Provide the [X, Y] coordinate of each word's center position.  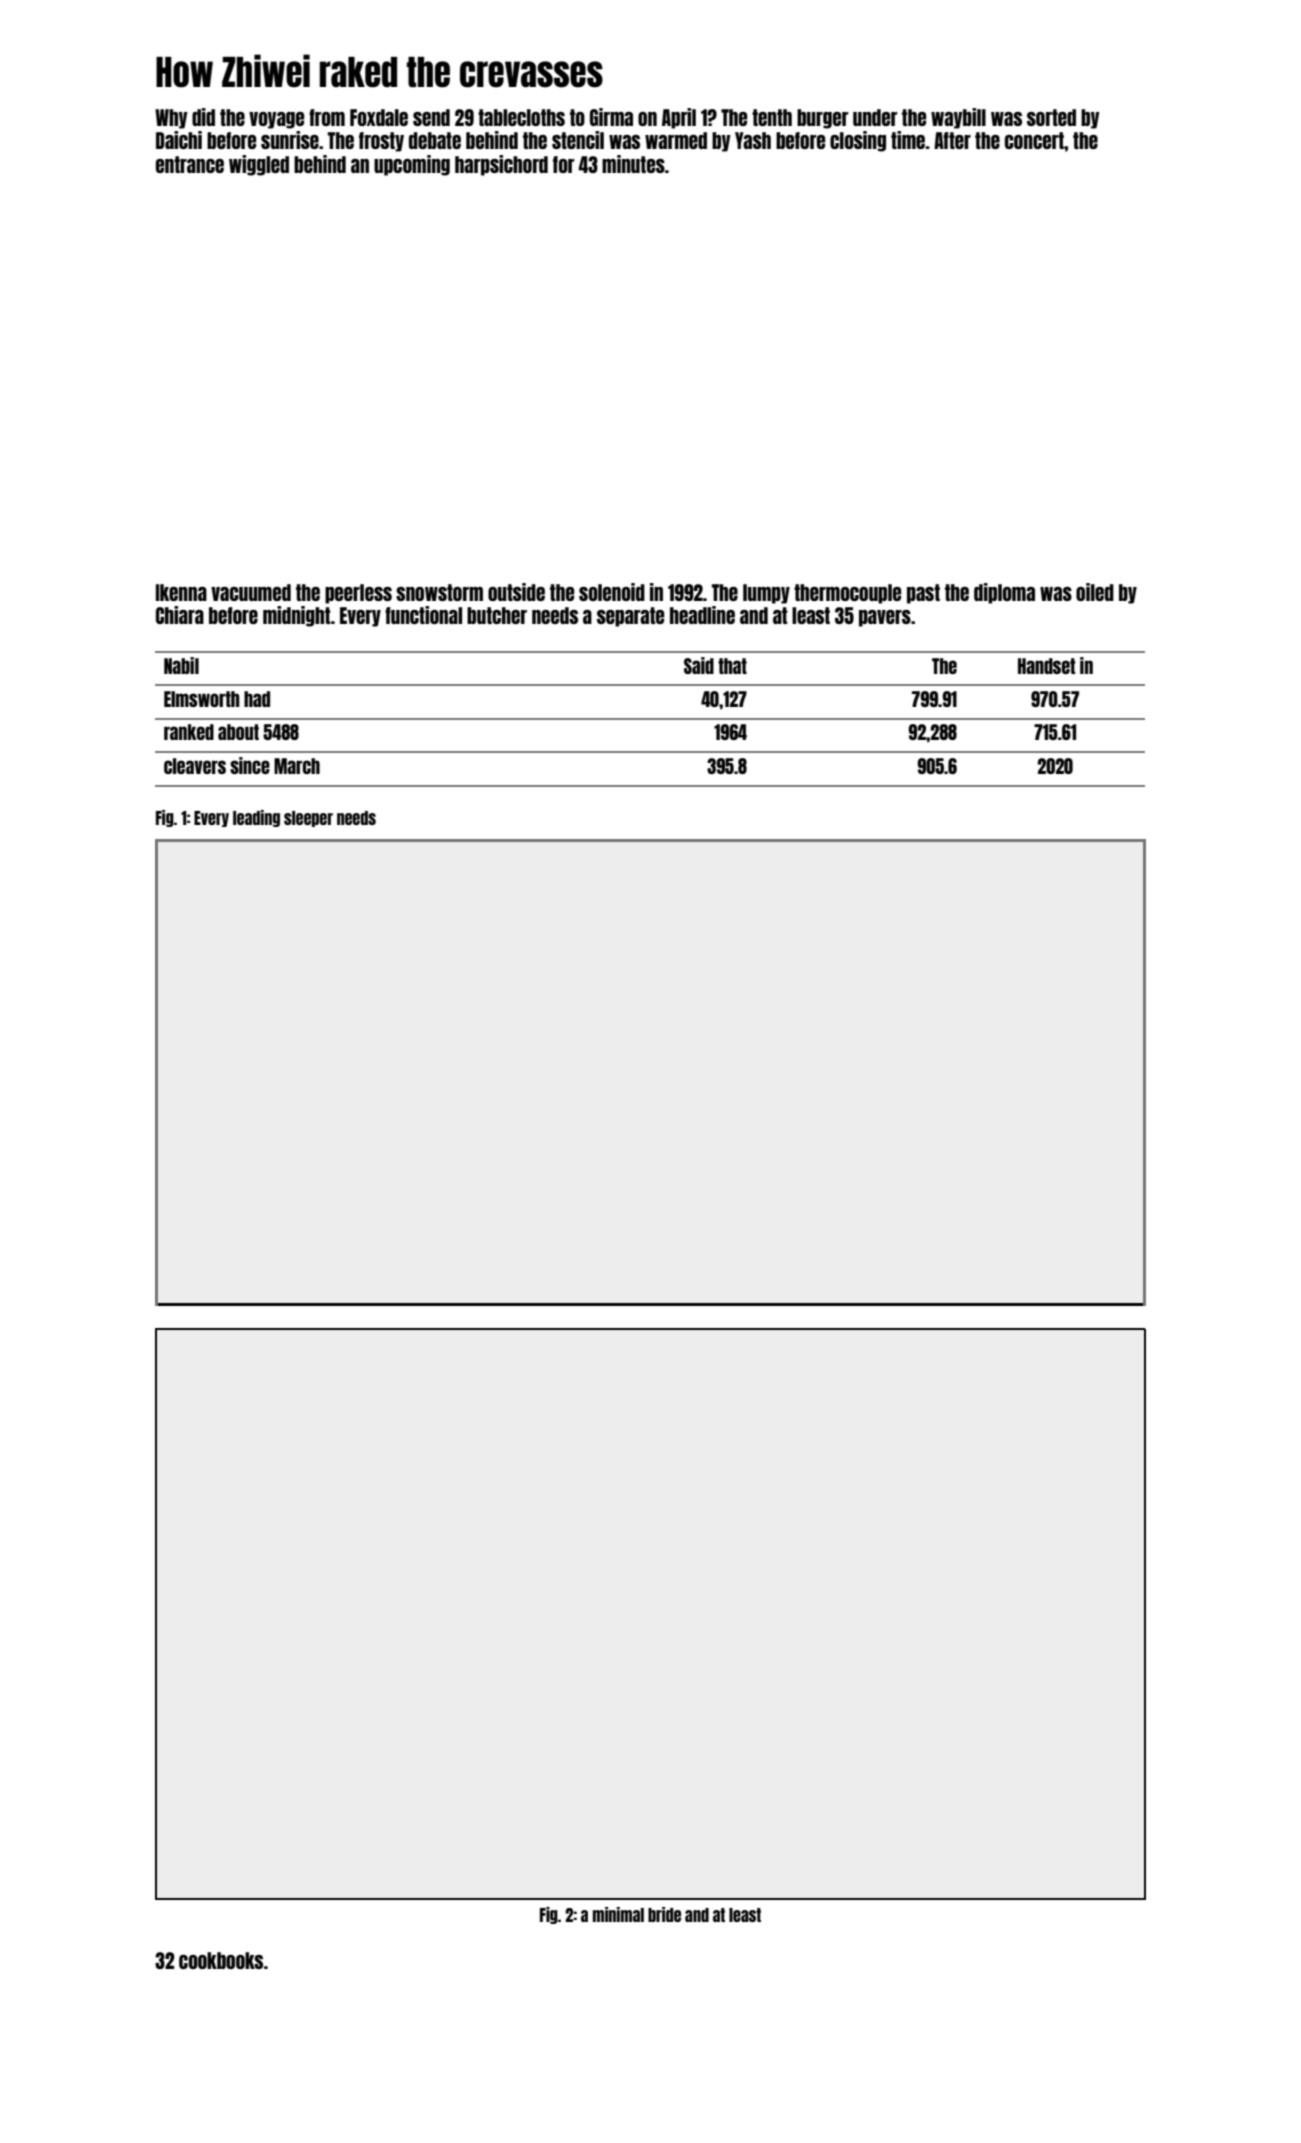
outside [516, 592]
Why [171, 119]
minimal [618, 1914]
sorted [1051, 117]
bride [664, 1914]
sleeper [308, 819]
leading [256, 818]
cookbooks [221, 1960]
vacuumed [251, 592]
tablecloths [521, 117]
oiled [1095, 592]
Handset [1046, 666]
